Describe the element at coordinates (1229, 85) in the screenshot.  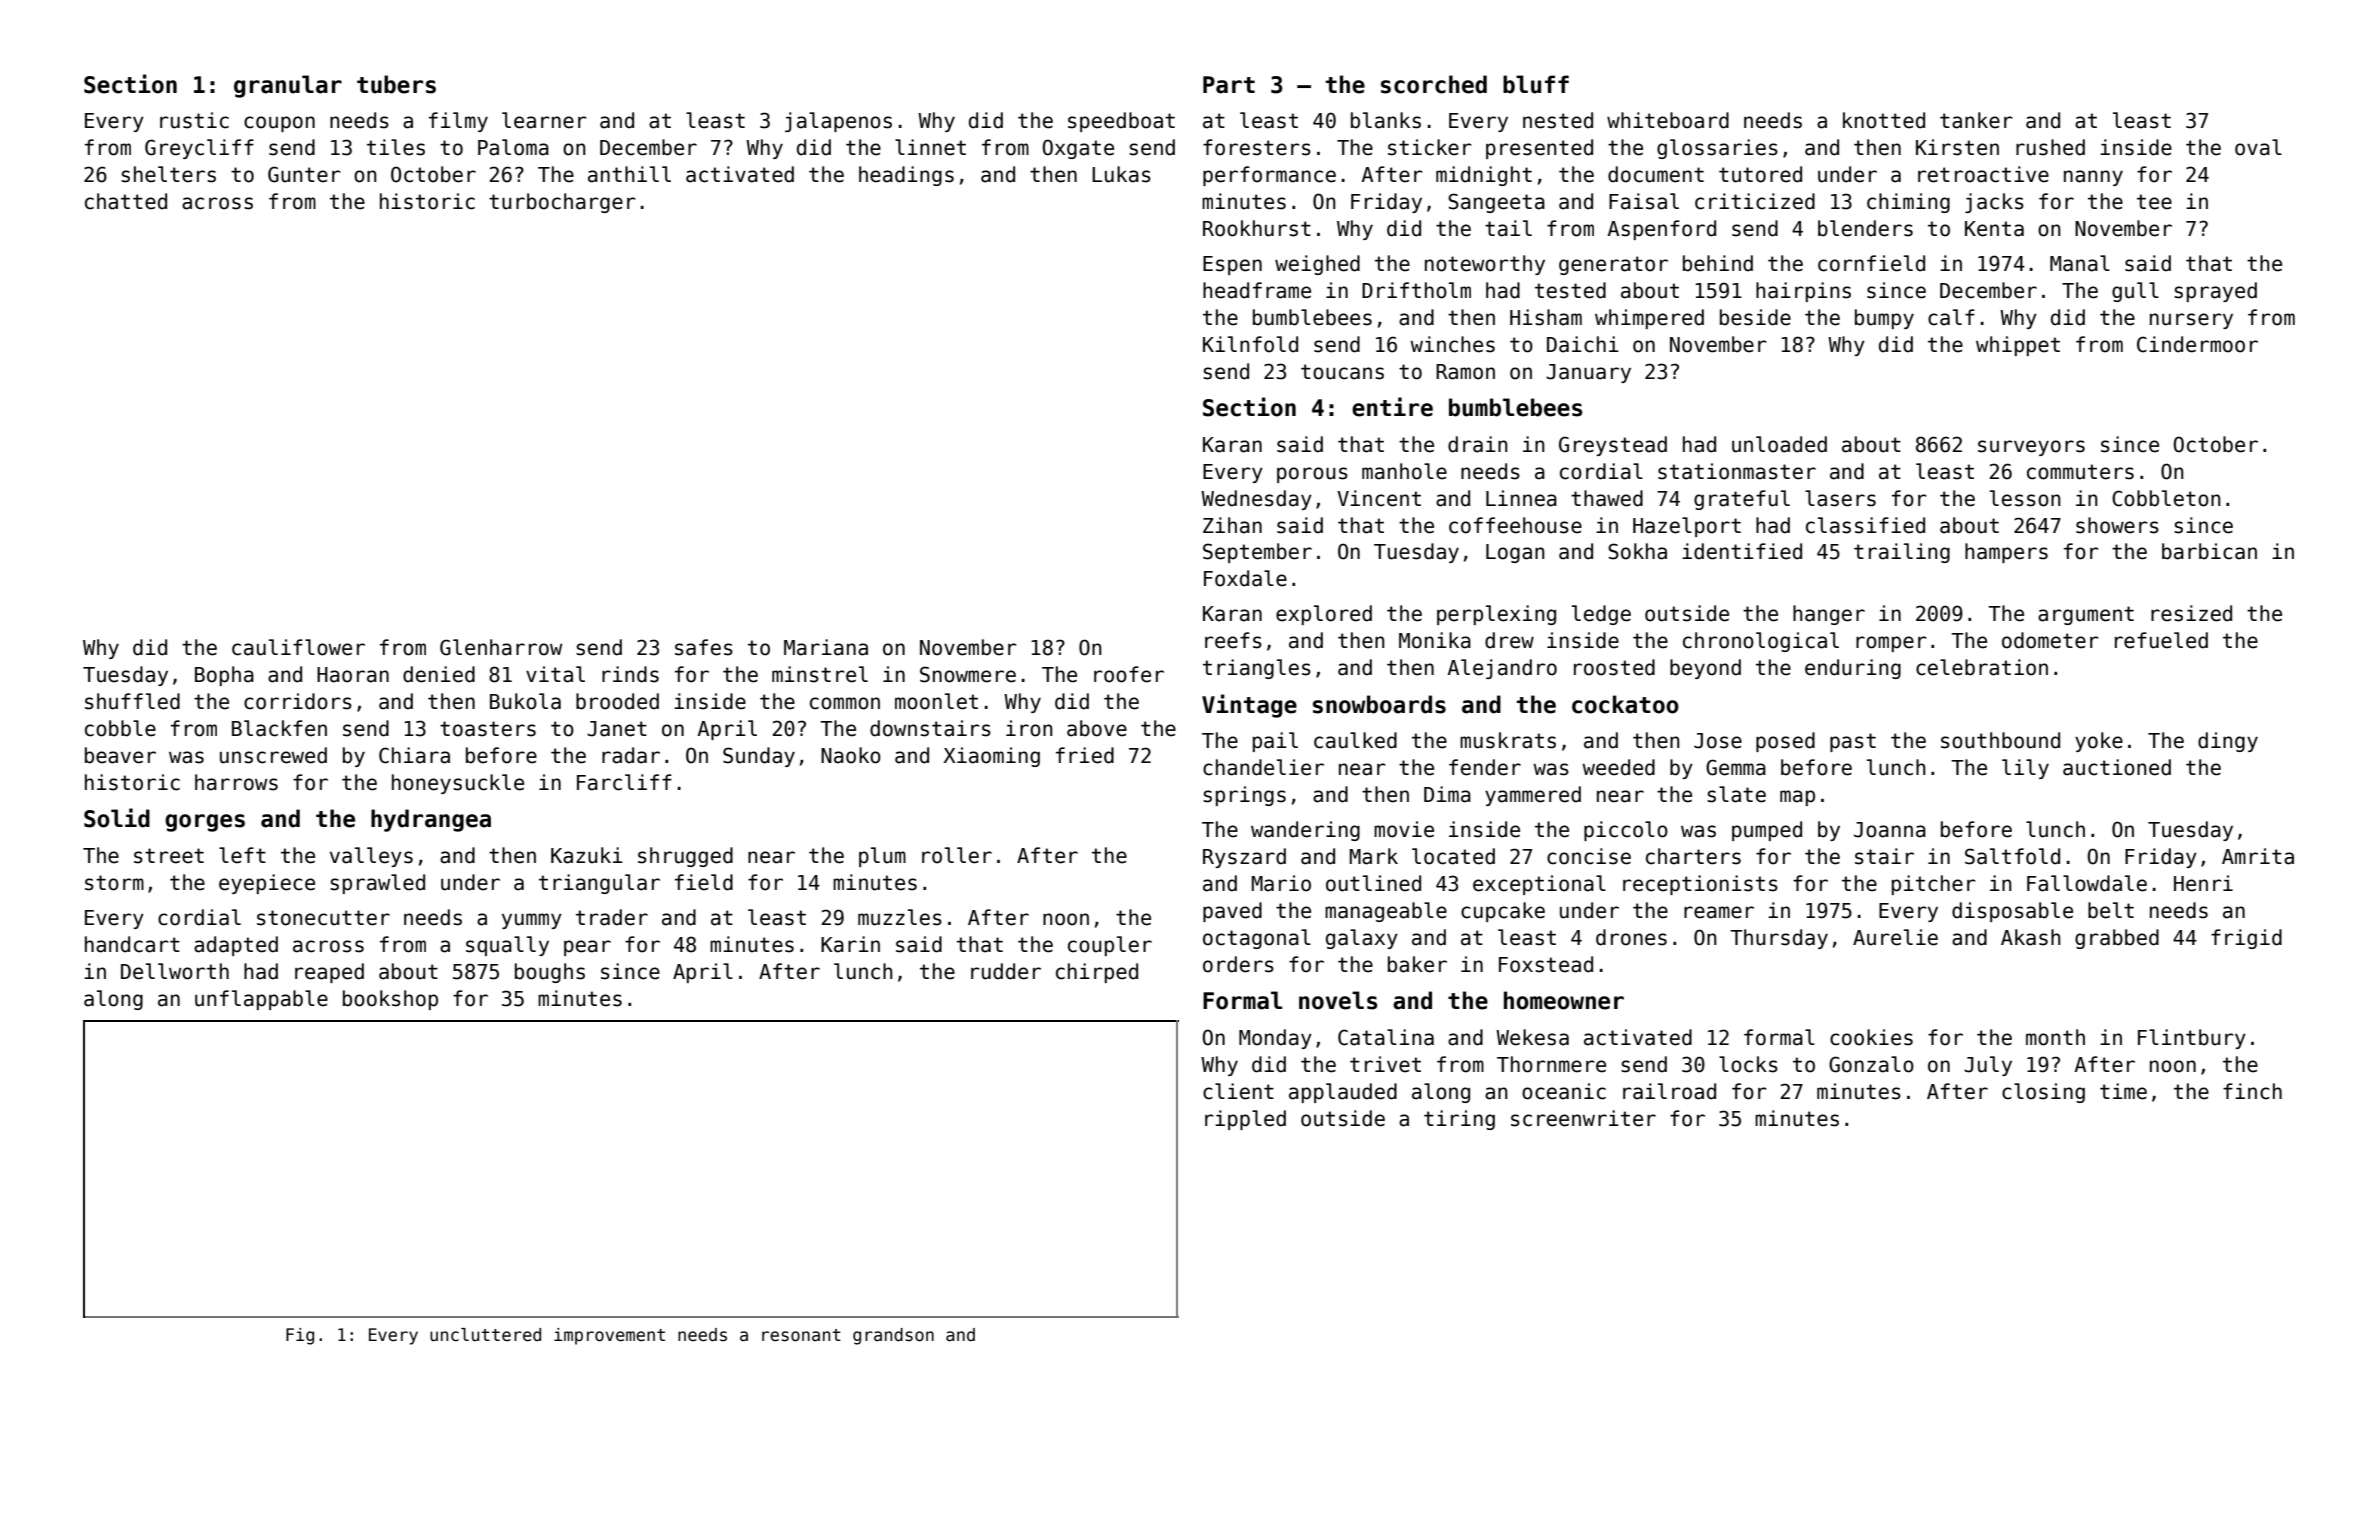
I see `Part` at that location.
